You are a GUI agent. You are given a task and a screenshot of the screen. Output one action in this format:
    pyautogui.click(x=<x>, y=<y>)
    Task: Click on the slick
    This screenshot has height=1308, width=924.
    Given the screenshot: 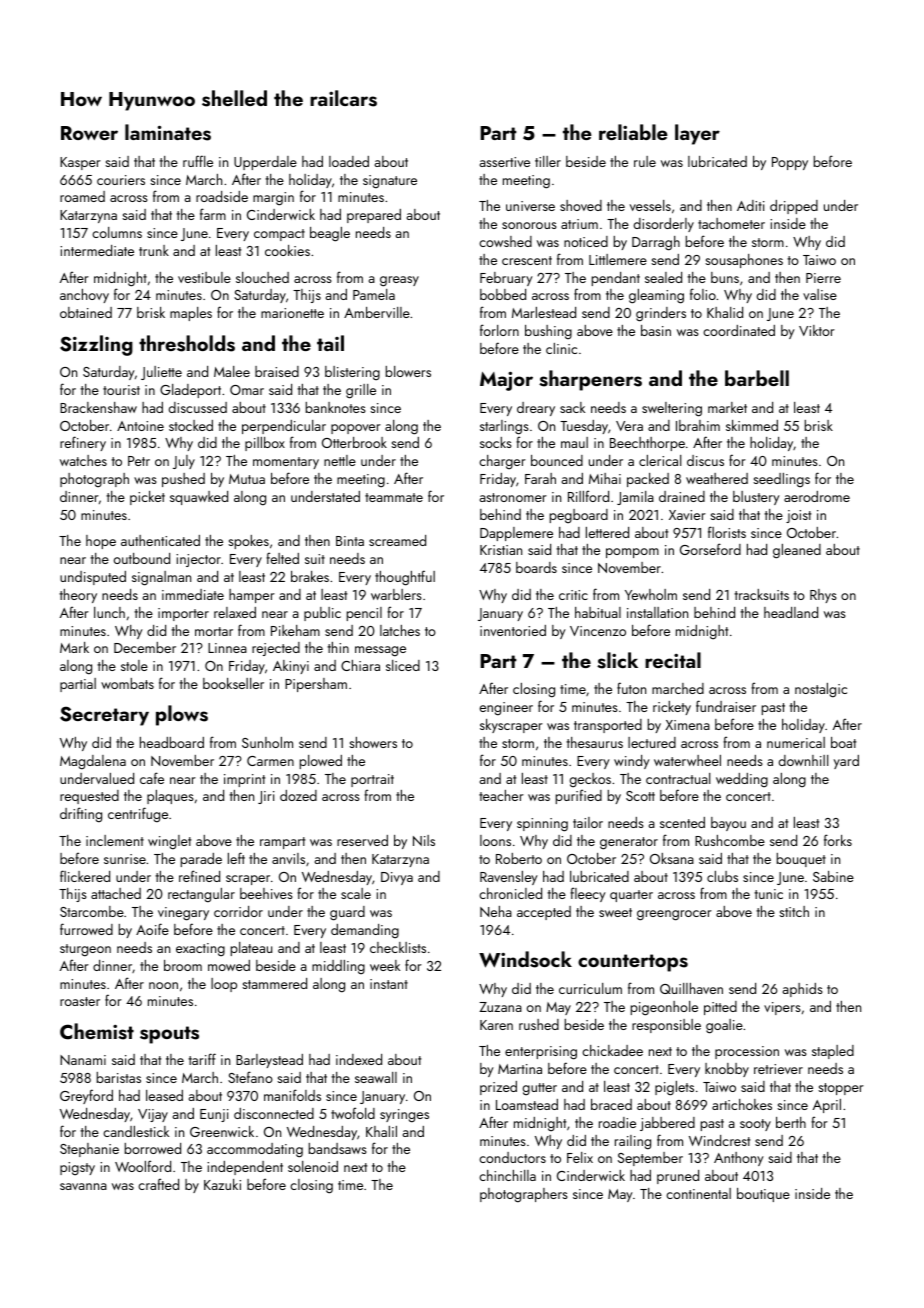 What is the action you would take?
    pyautogui.click(x=617, y=660)
